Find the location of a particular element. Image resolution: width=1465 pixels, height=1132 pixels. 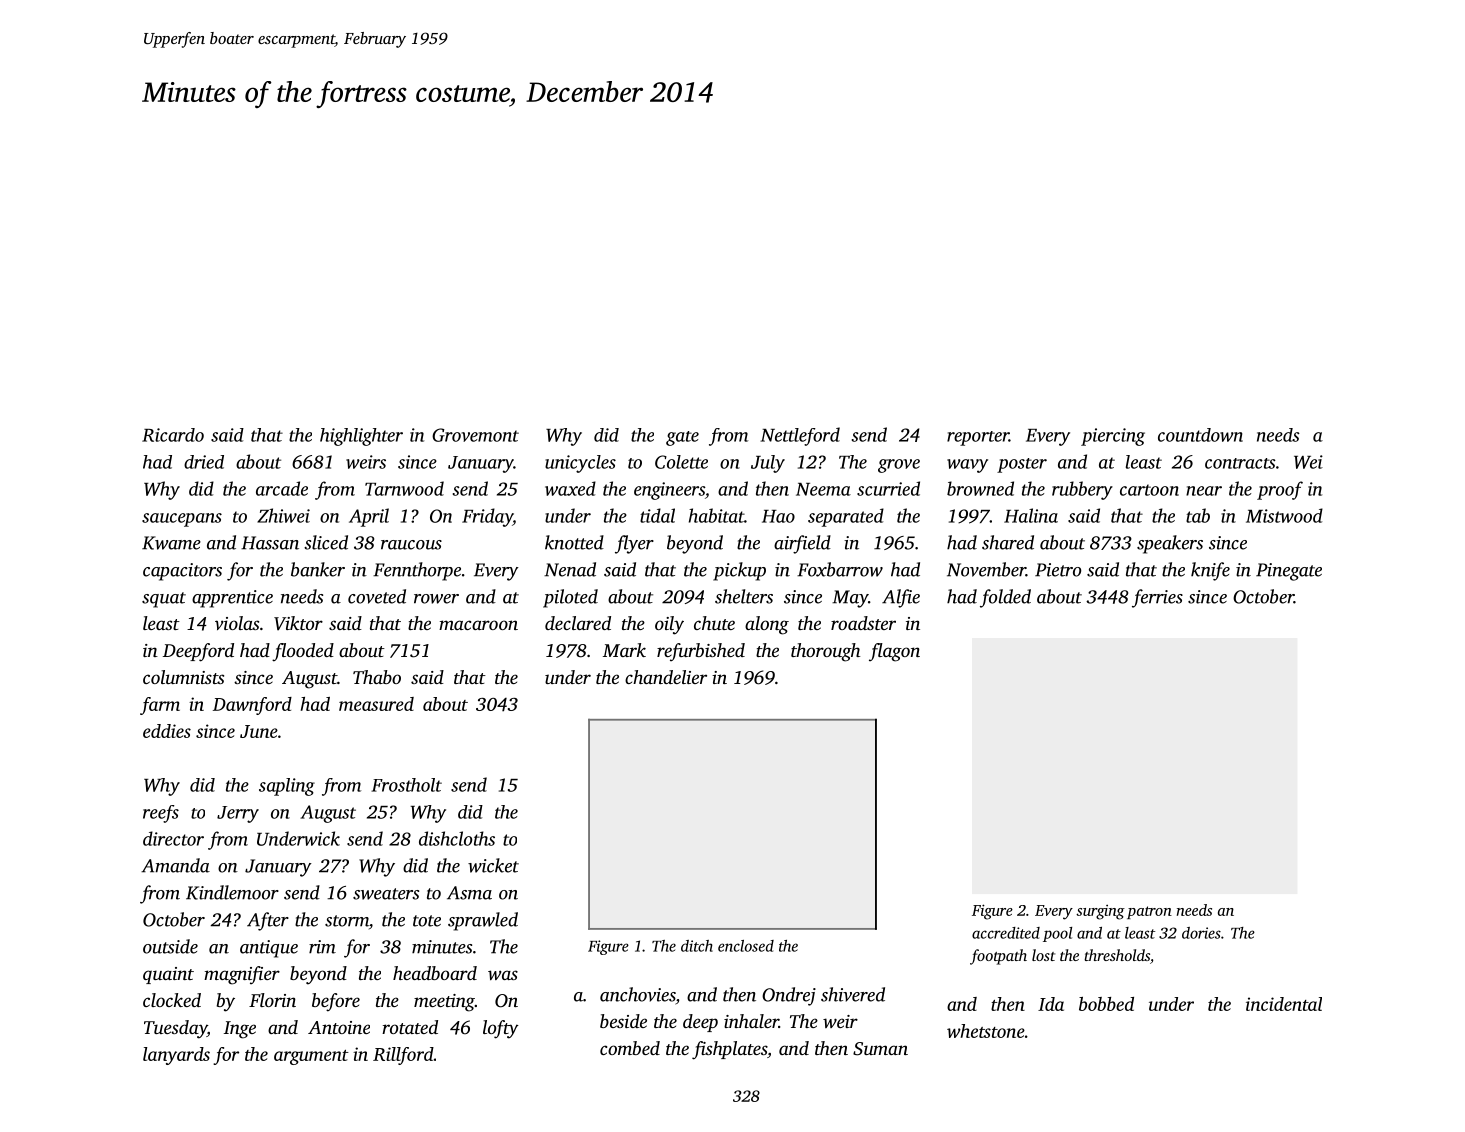

rotated is located at coordinates (410, 1027).
